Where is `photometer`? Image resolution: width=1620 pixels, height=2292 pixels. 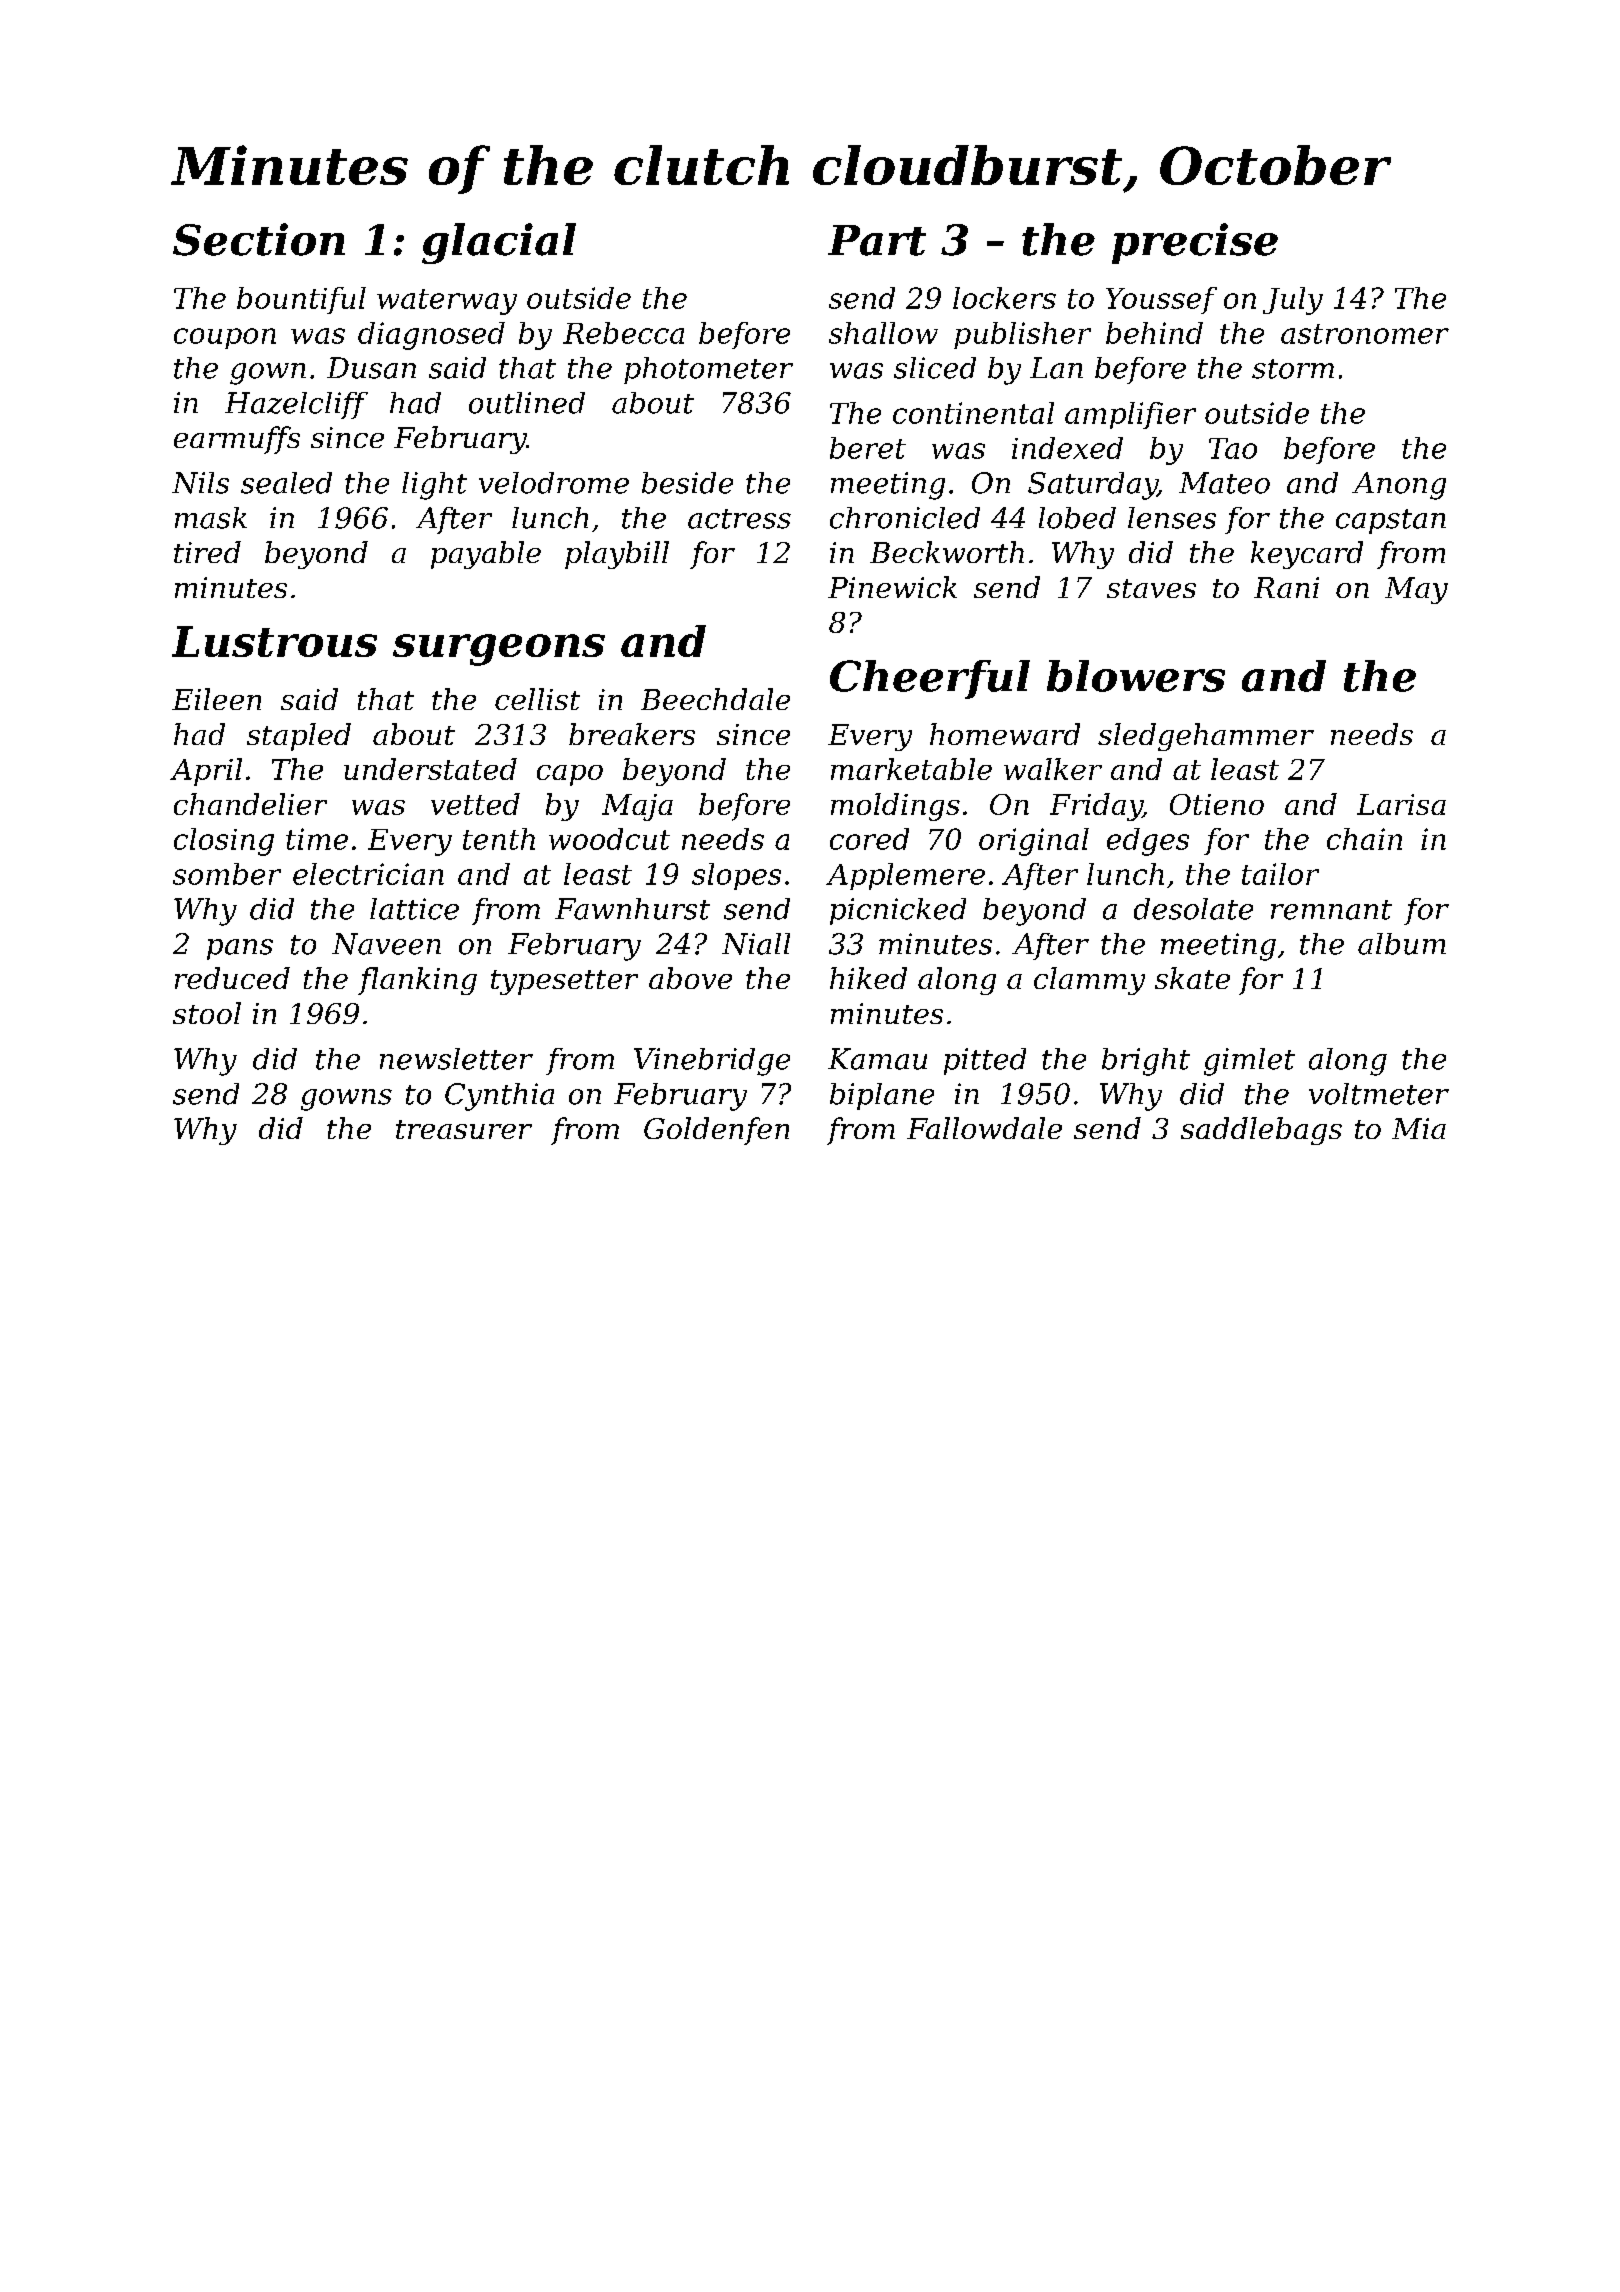 photometer is located at coordinates (708, 370).
